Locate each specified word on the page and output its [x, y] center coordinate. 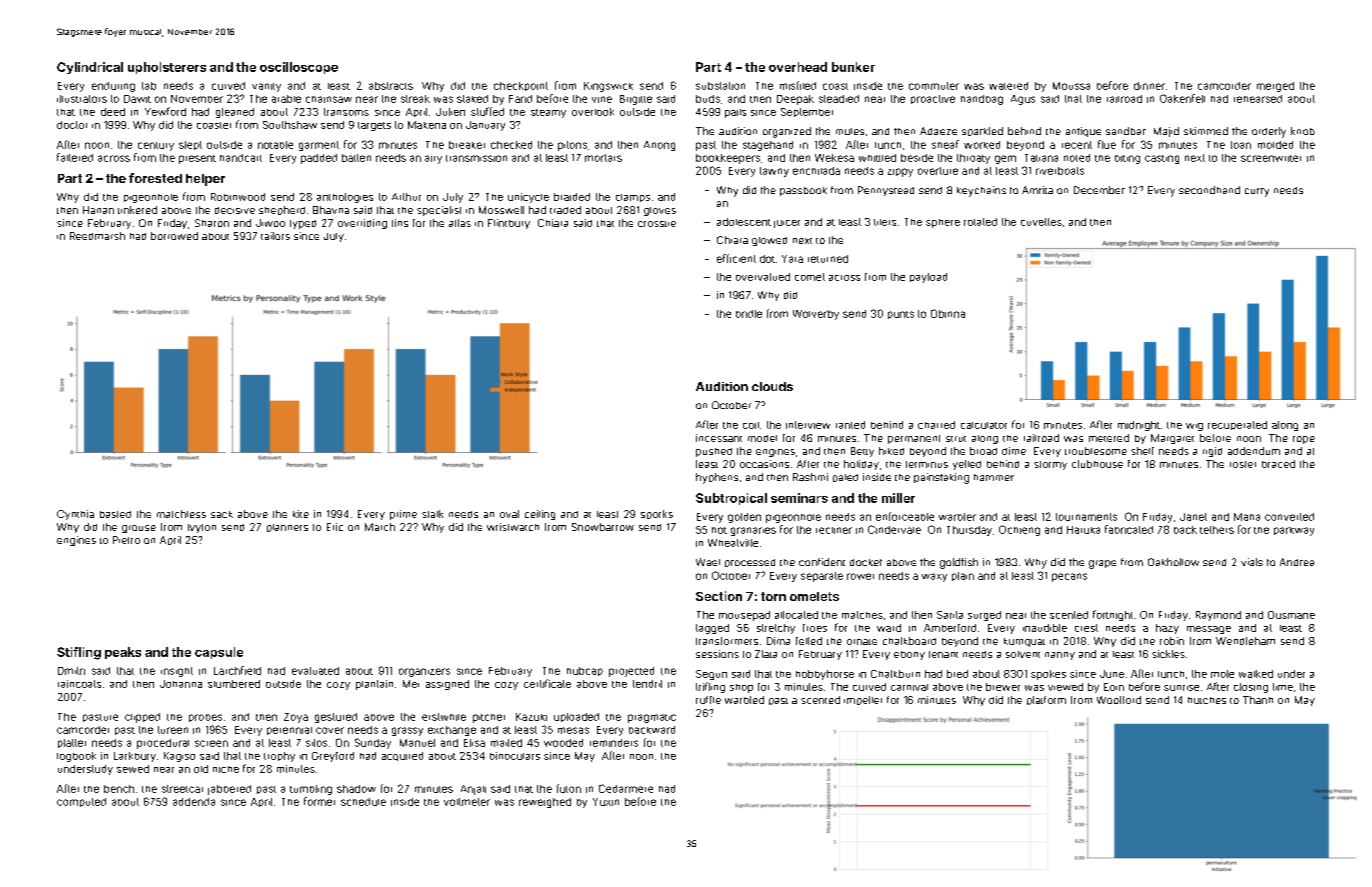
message [1209, 630]
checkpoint [521, 86]
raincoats [79, 684]
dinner [1149, 86]
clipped [142, 718]
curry [1257, 192]
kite [301, 514]
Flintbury [509, 224]
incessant [719, 438]
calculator [984, 425]
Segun [711, 675]
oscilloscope [299, 68]
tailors [275, 236]
